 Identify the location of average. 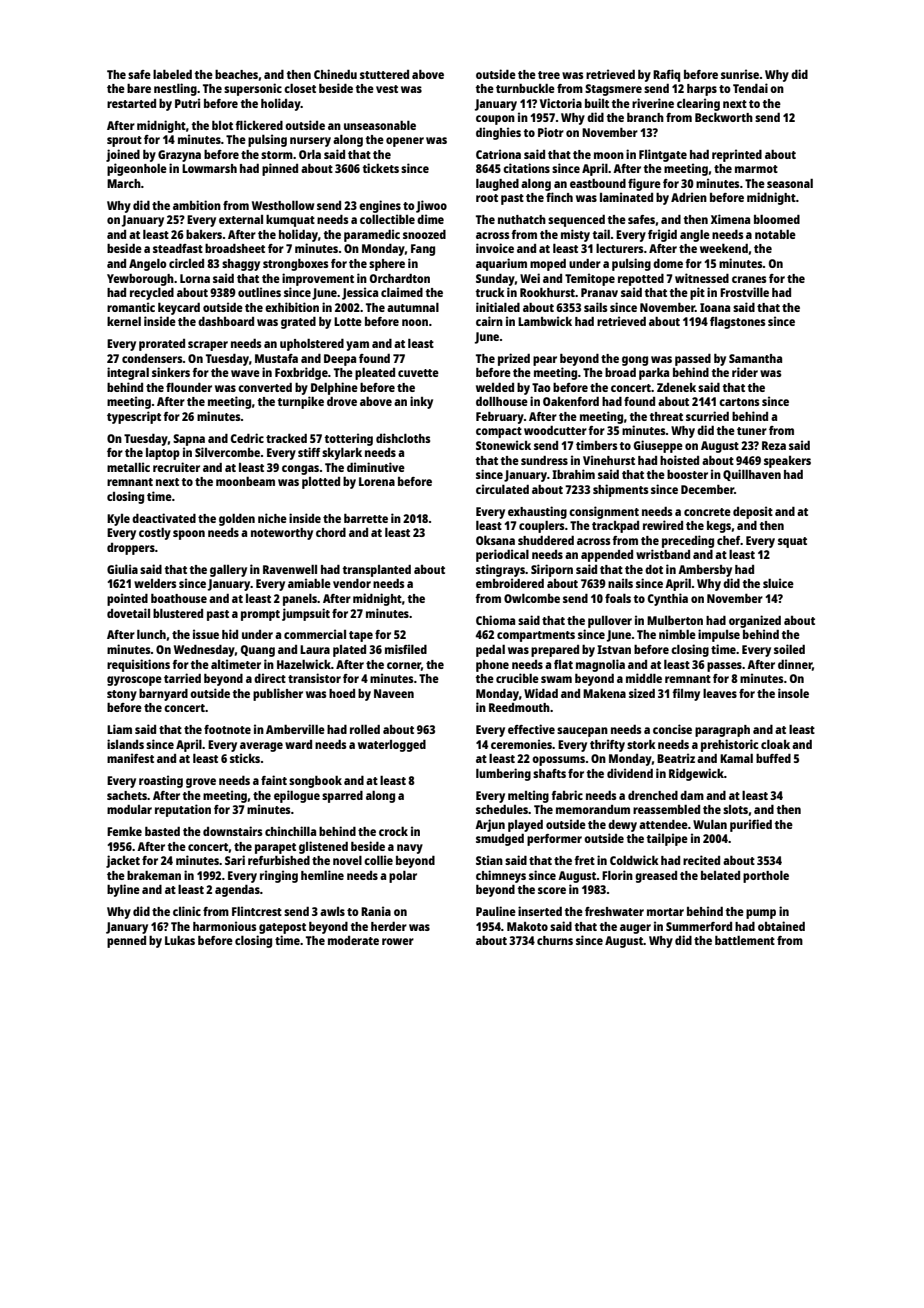
(261, 747).
